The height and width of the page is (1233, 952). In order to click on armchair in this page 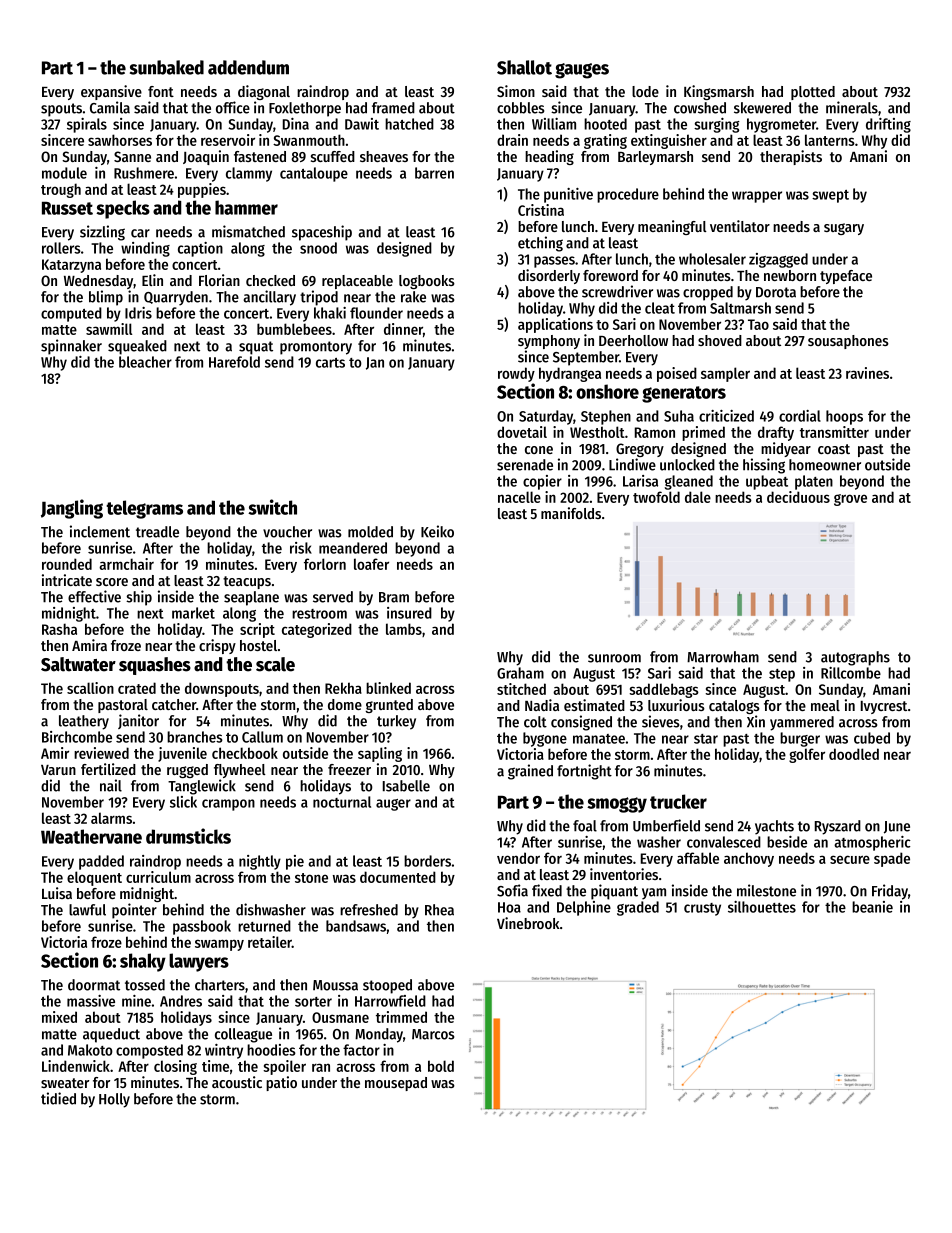, I will do `click(126, 564)`.
